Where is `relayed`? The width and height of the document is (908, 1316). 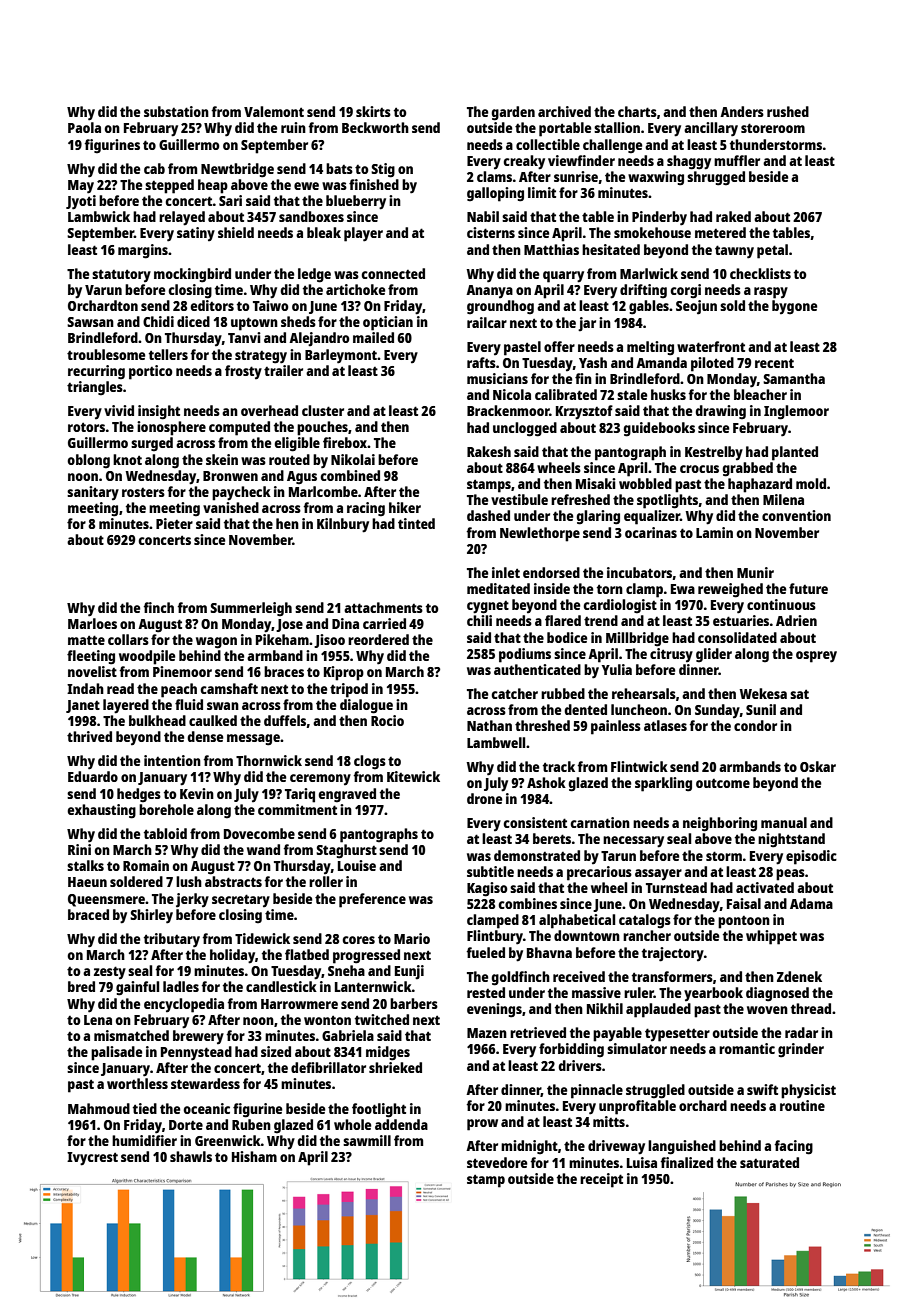 relayed is located at coordinates (182, 218).
